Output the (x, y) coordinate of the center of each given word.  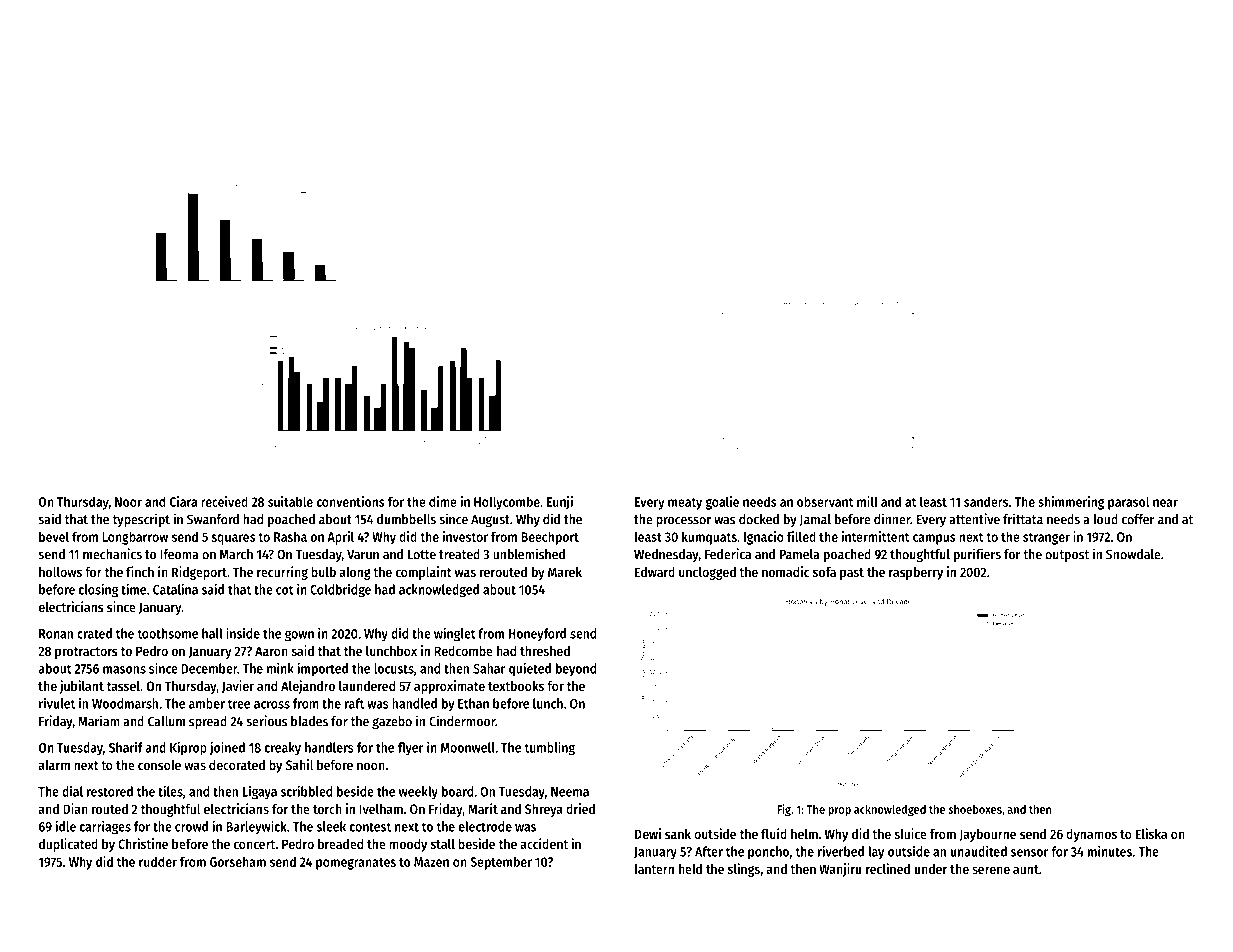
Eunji (560, 503)
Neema (570, 792)
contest (370, 827)
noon (371, 766)
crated (94, 633)
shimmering (1071, 503)
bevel (54, 536)
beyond (576, 670)
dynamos (1091, 835)
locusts (394, 668)
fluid (774, 833)
